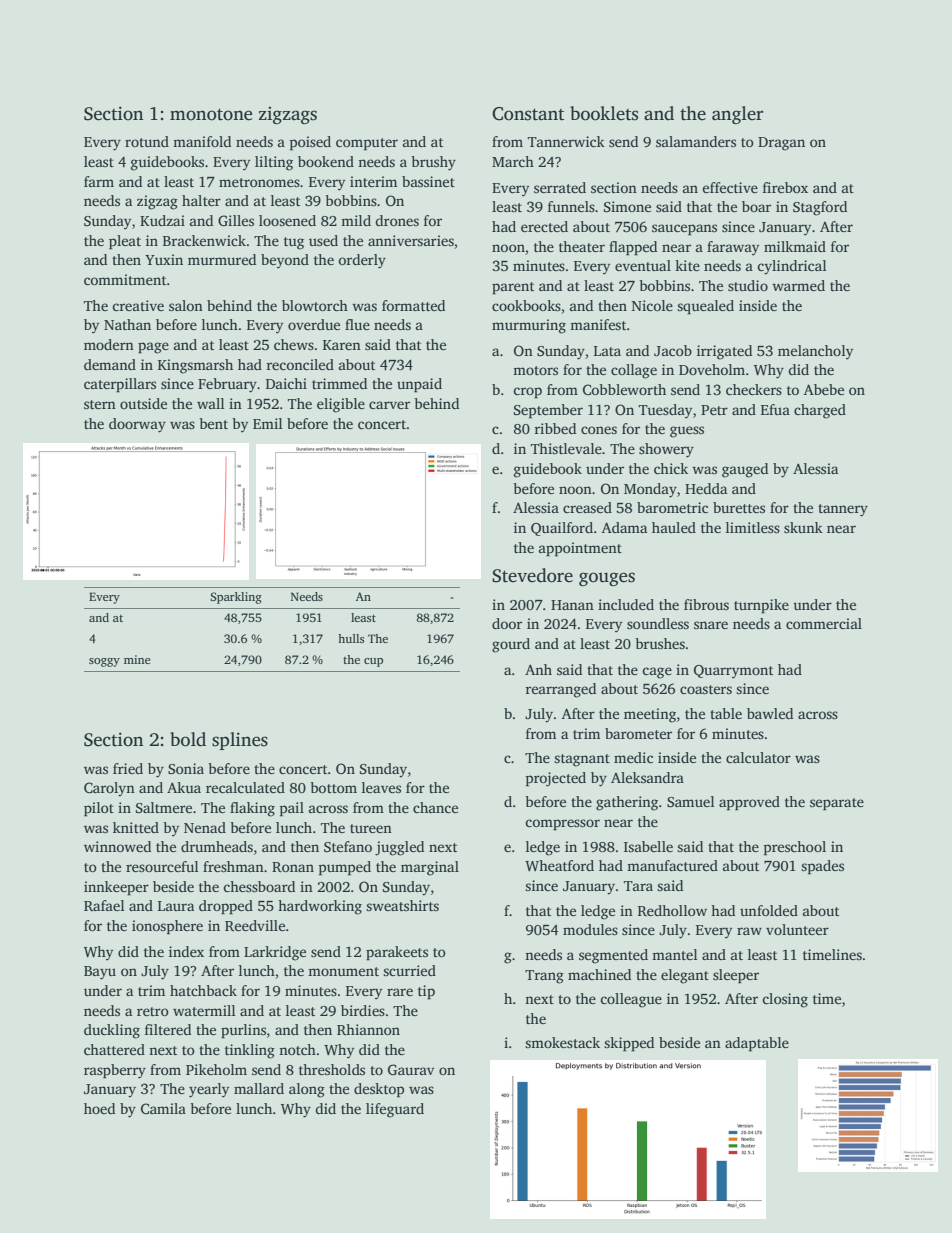 This image has width=952, height=1233. Describe the element at coordinates (435, 807) in the image. I see `chance` at that location.
